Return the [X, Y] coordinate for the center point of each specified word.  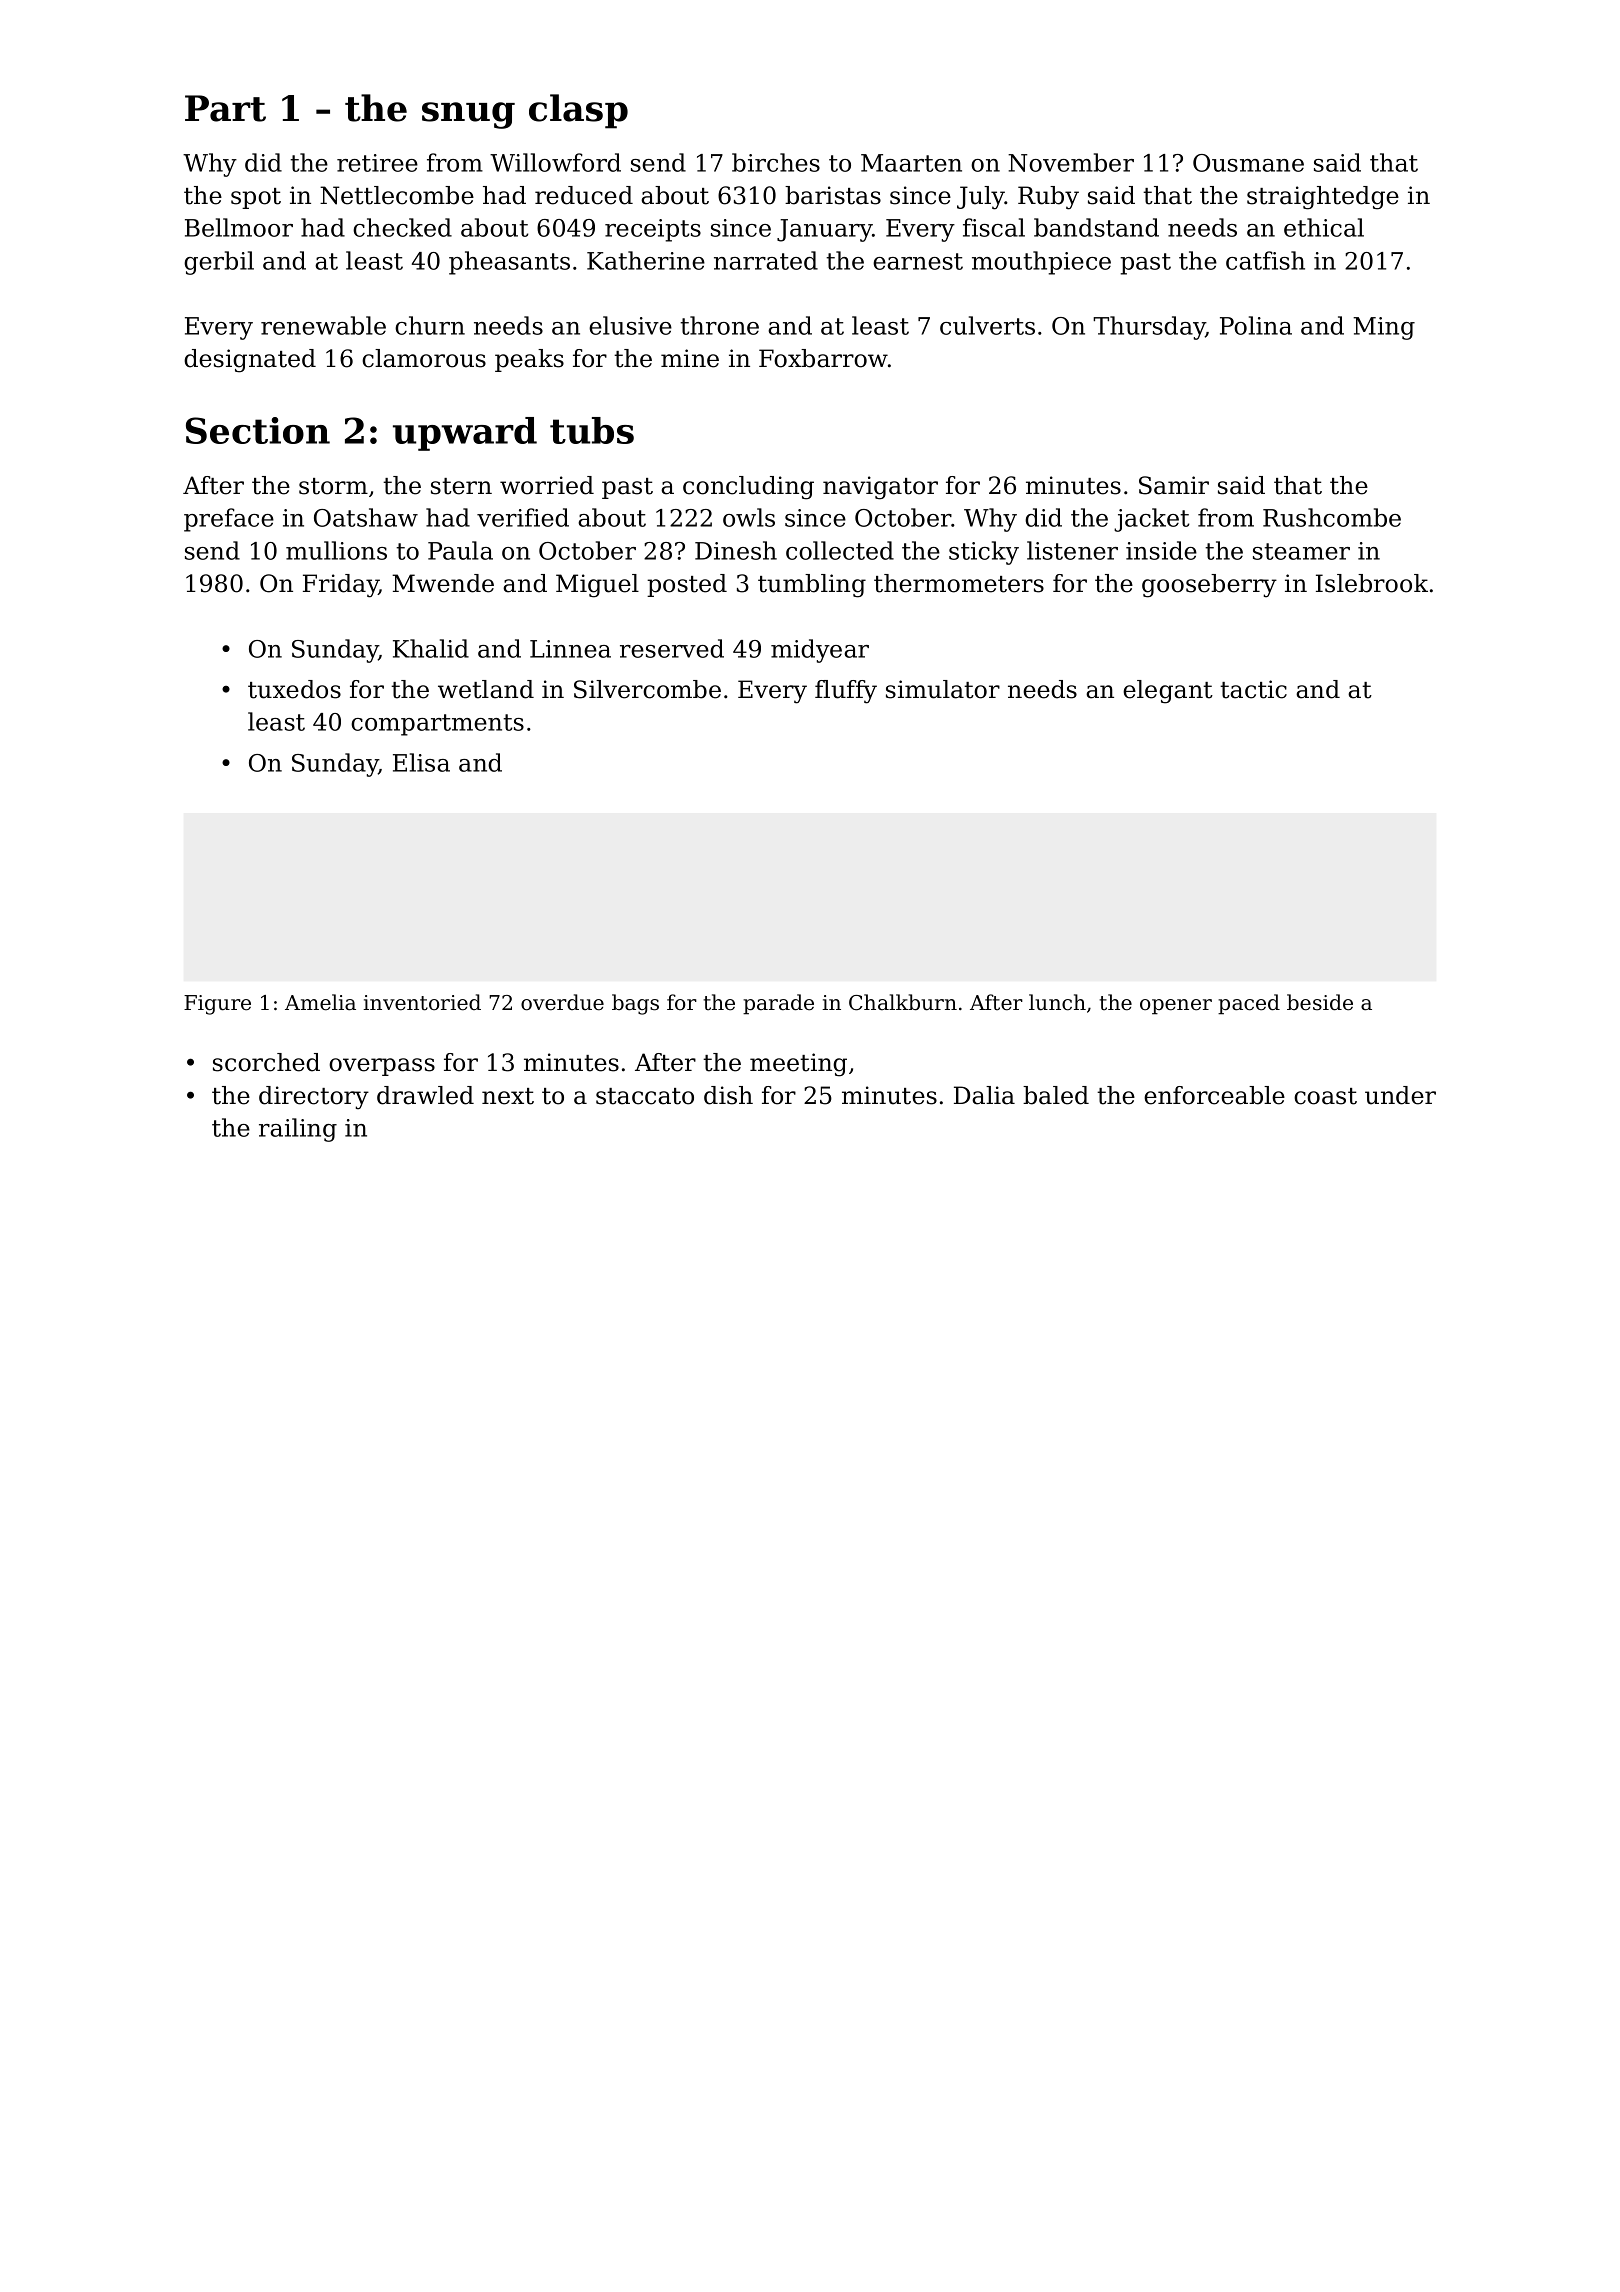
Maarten [911, 163]
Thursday [1149, 328]
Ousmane [1248, 163]
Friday [341, 586]
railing [298, 1130]
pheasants [509, 263]
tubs [592, 430]
